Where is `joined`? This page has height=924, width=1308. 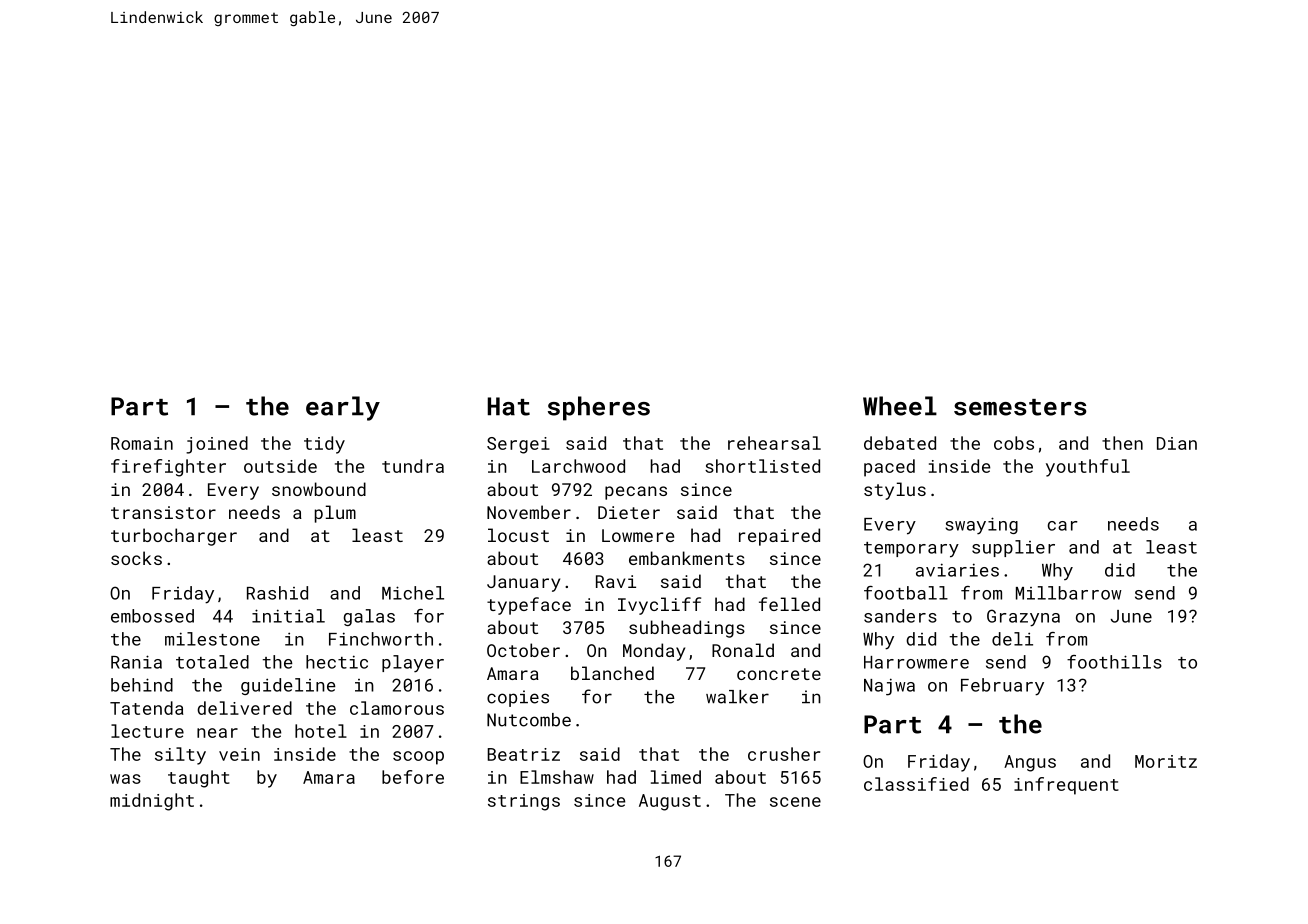
joined is located at coordinates (217, 445).
